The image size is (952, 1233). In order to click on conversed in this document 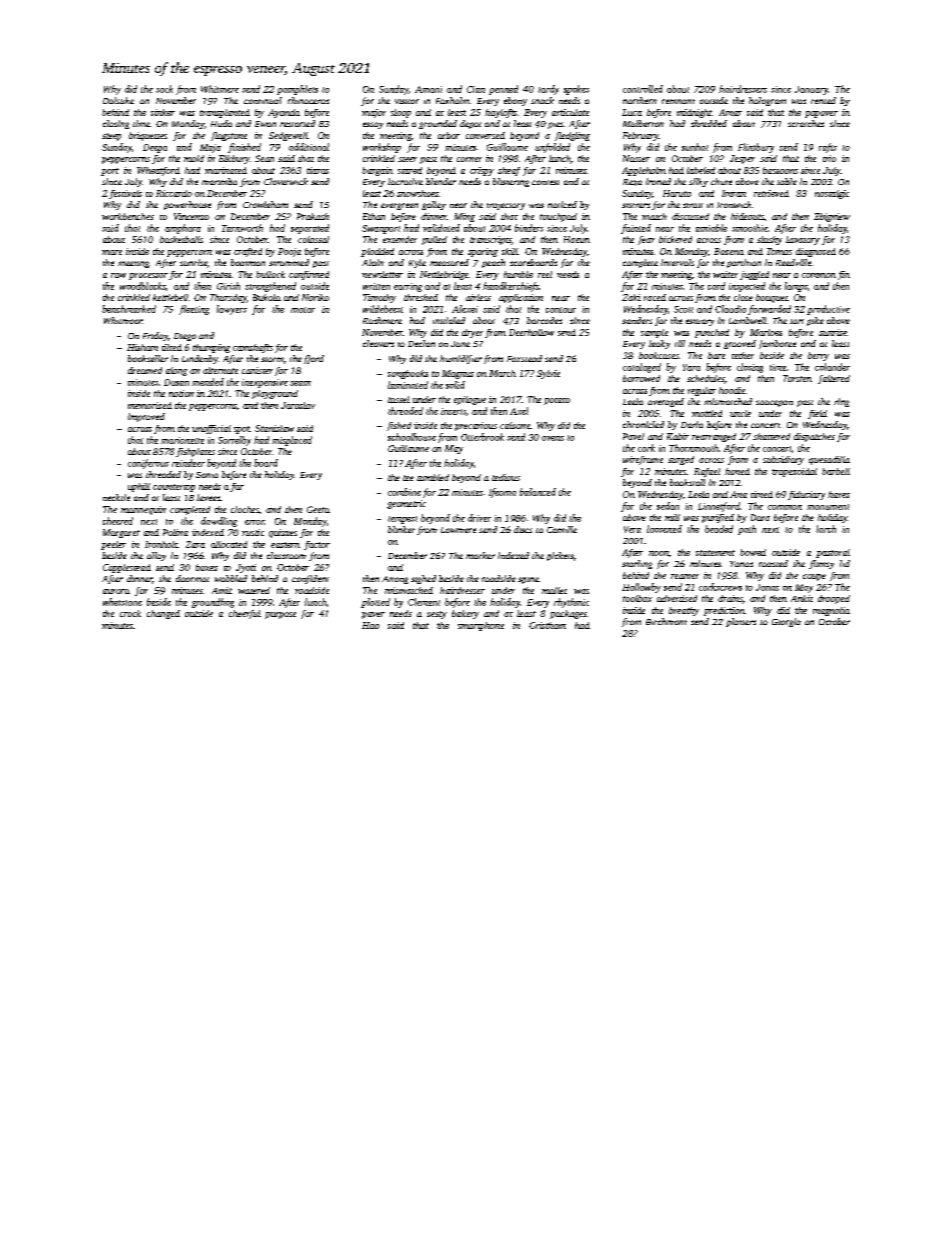, I will do `click(485, 135)`.
